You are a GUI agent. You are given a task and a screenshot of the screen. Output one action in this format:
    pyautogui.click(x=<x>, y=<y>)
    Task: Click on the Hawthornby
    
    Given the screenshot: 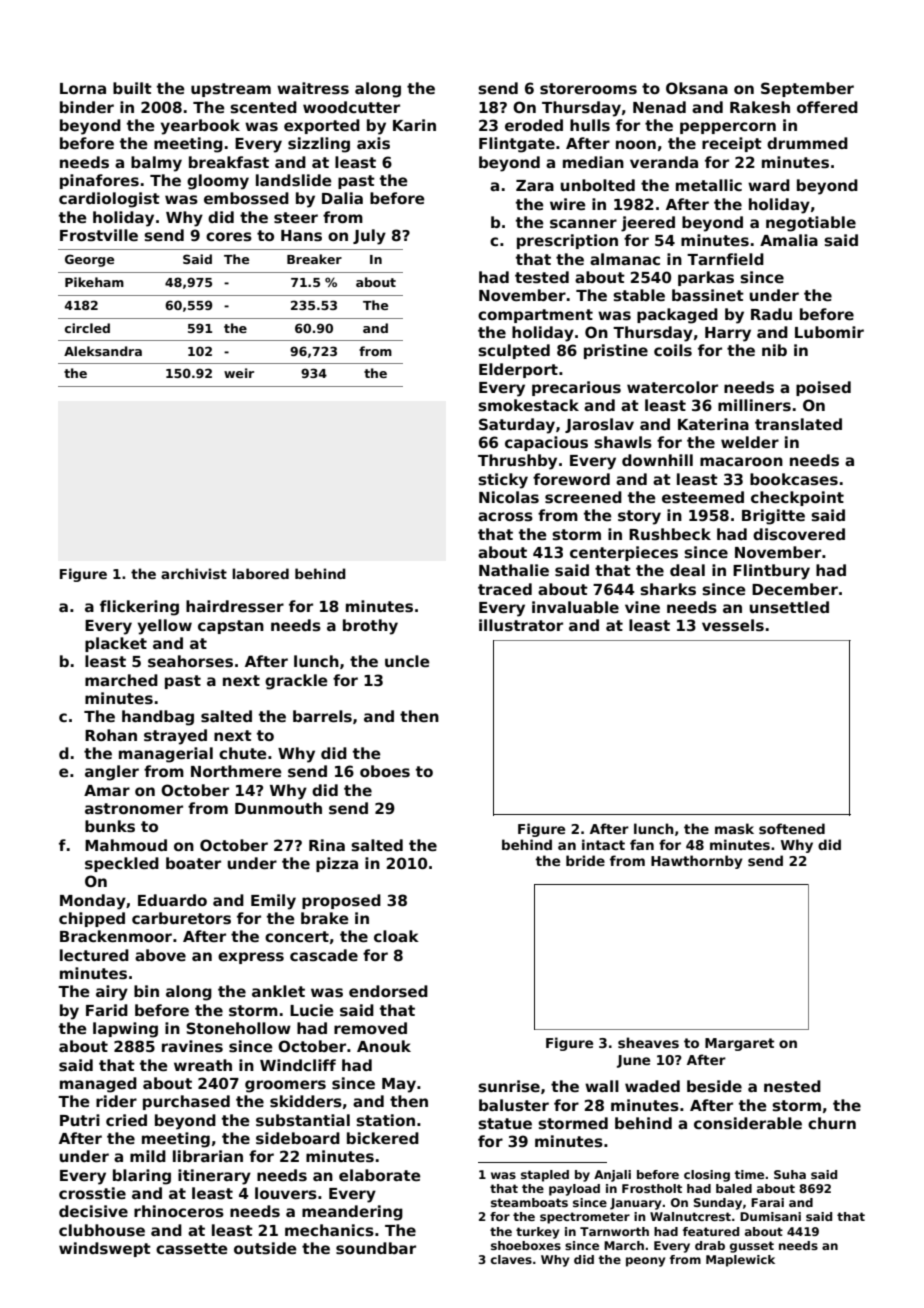 What is the action you would take?
    pyautogui.click(x=697, y=862)
